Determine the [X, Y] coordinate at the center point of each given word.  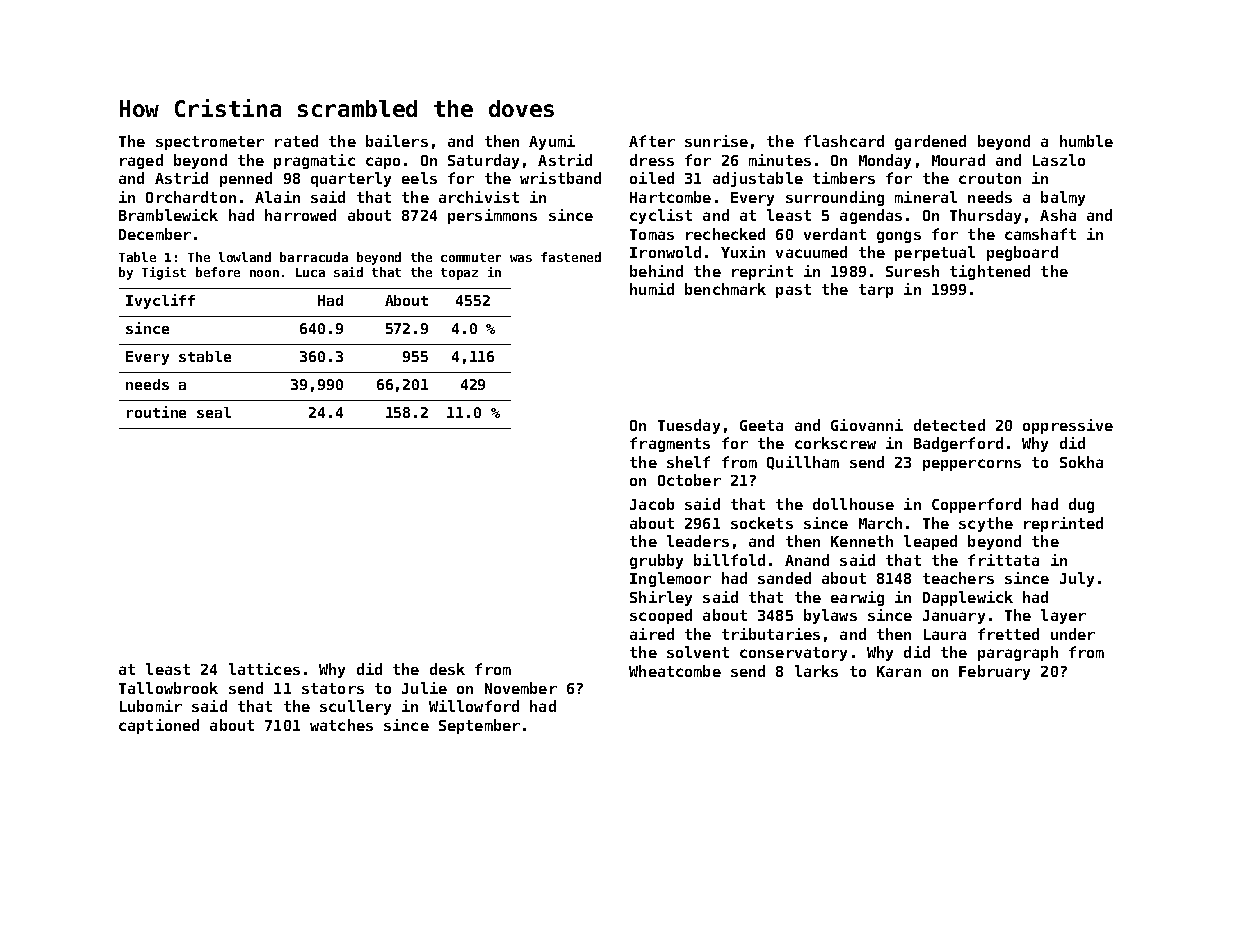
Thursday [985, 216]
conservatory [793, 654]
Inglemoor [670, 579]
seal [214, 412]
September [479, 726]
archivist [479, 197]
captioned [159, 726]
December [155, 234]
